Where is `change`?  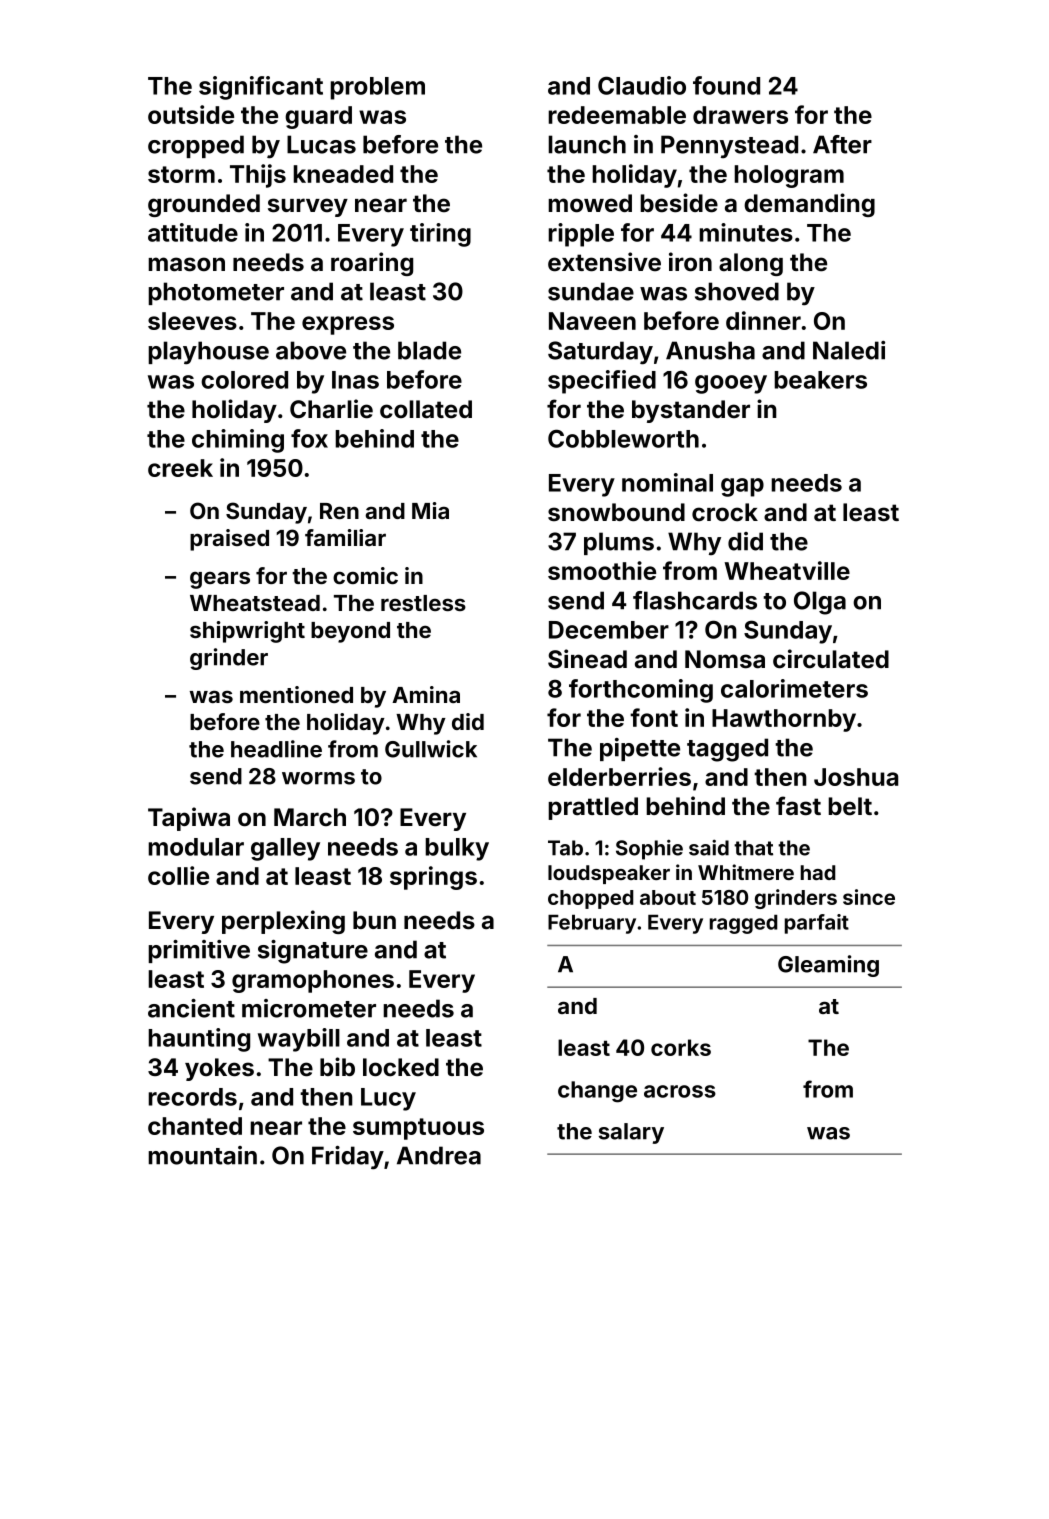 change is located at coordinates (597, 1092).
